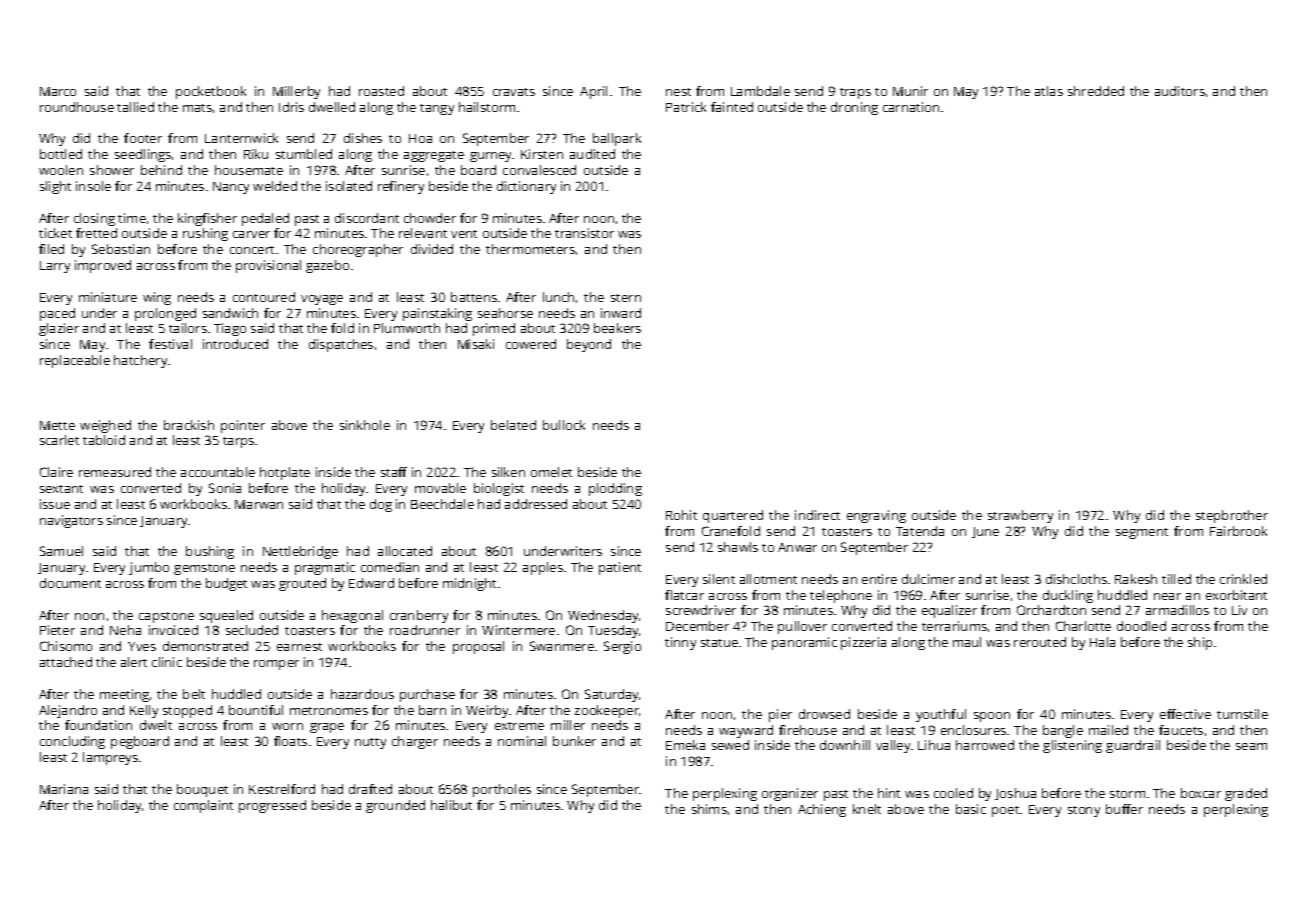  What do you see at coordinates (395, 806) in the screenshot?
I see `grounded` at bounding box center [395, 806].
